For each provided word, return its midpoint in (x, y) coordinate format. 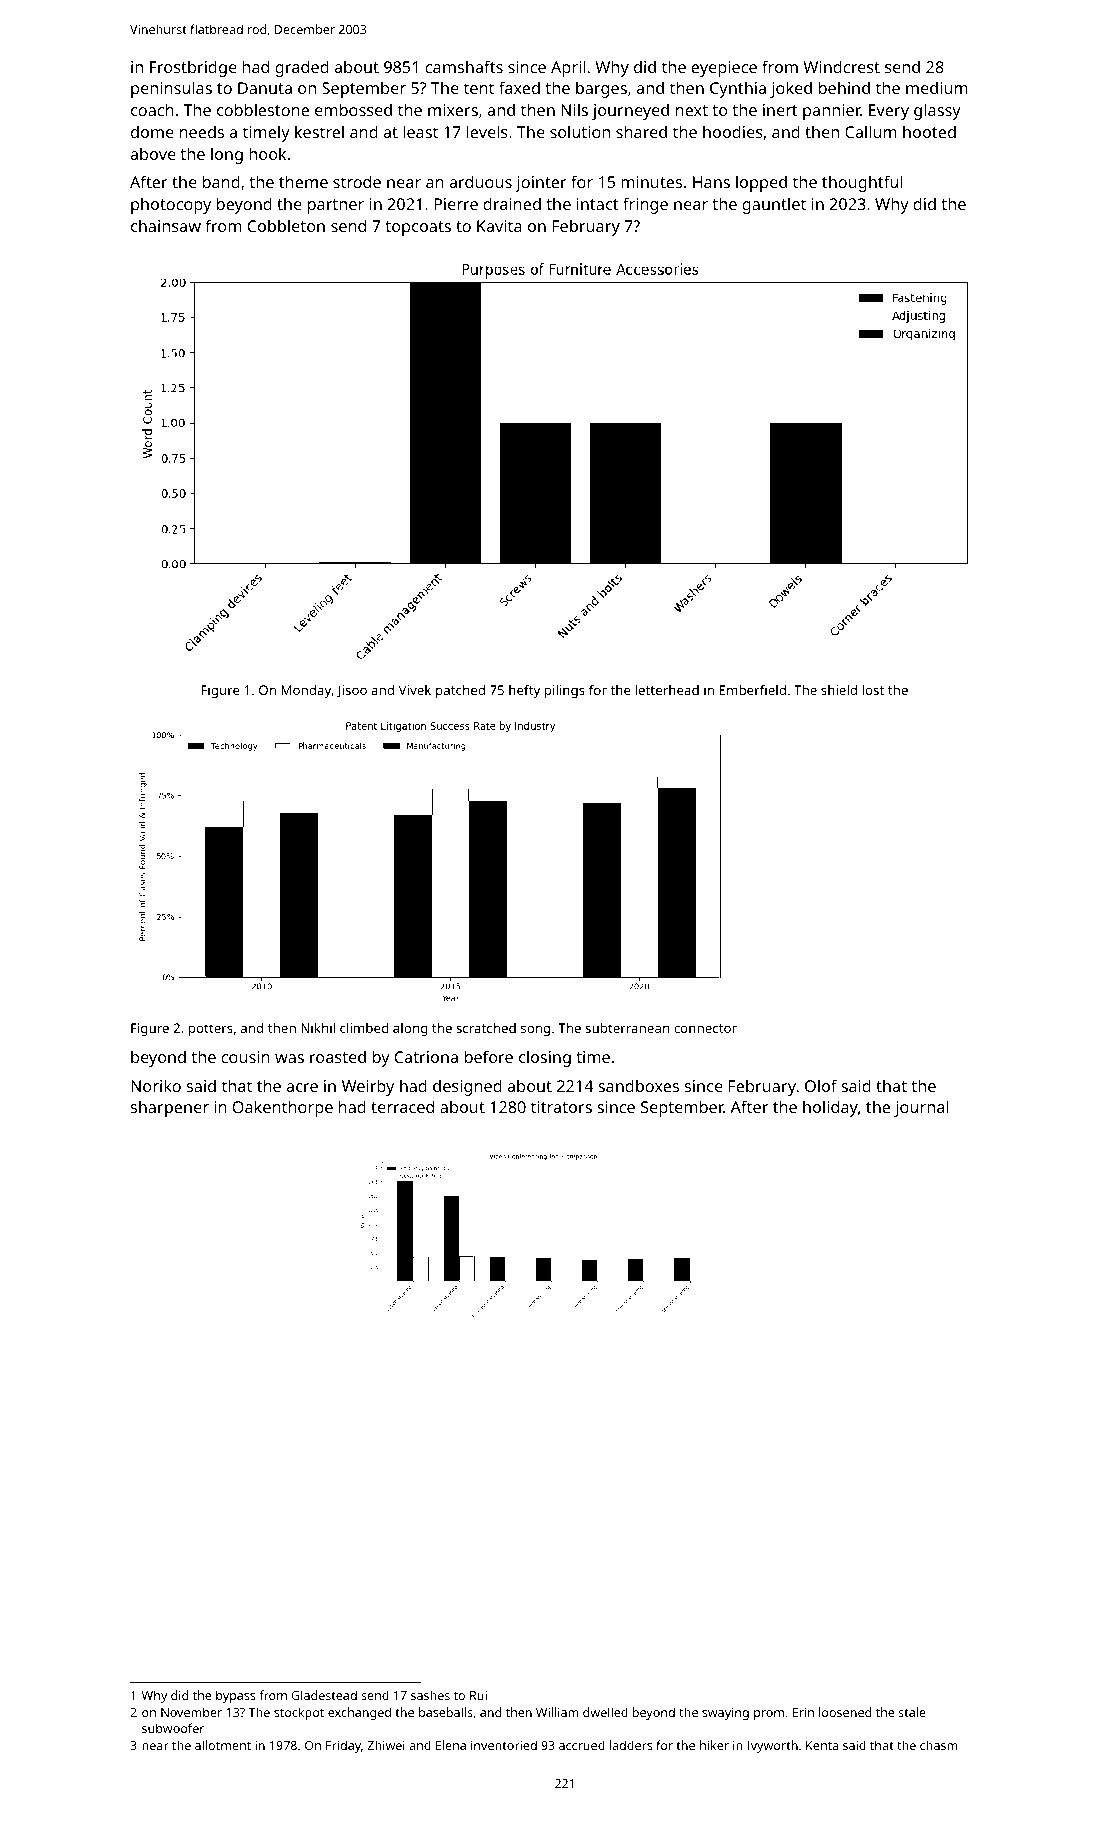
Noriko (156, 1085)
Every (889, 112)
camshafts (464, 66)
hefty (524, 691)
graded (302, 68)
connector (705, 1028)
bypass (235, 1696)
